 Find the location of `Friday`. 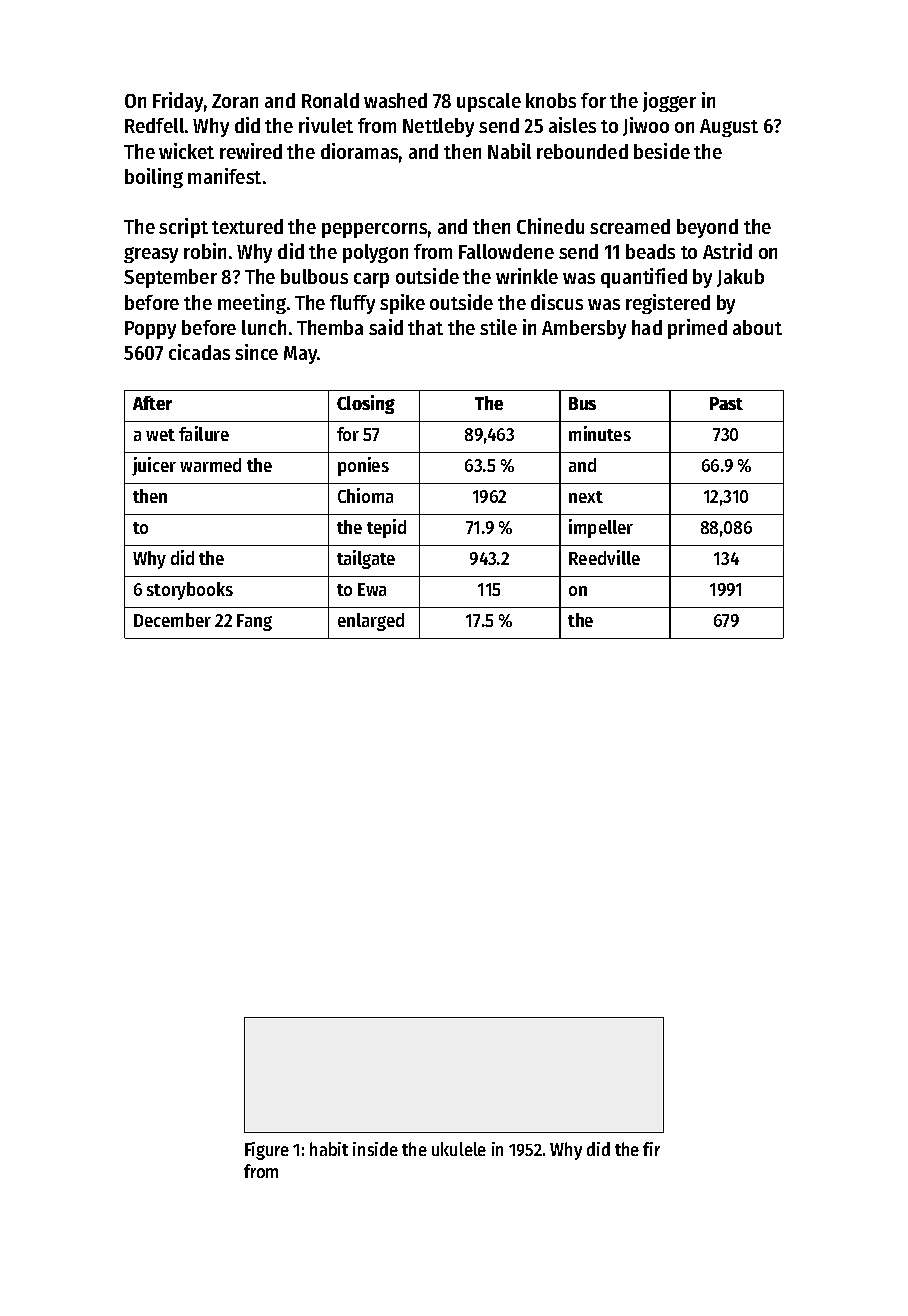

Friday is located at coordinates (178, 102).
